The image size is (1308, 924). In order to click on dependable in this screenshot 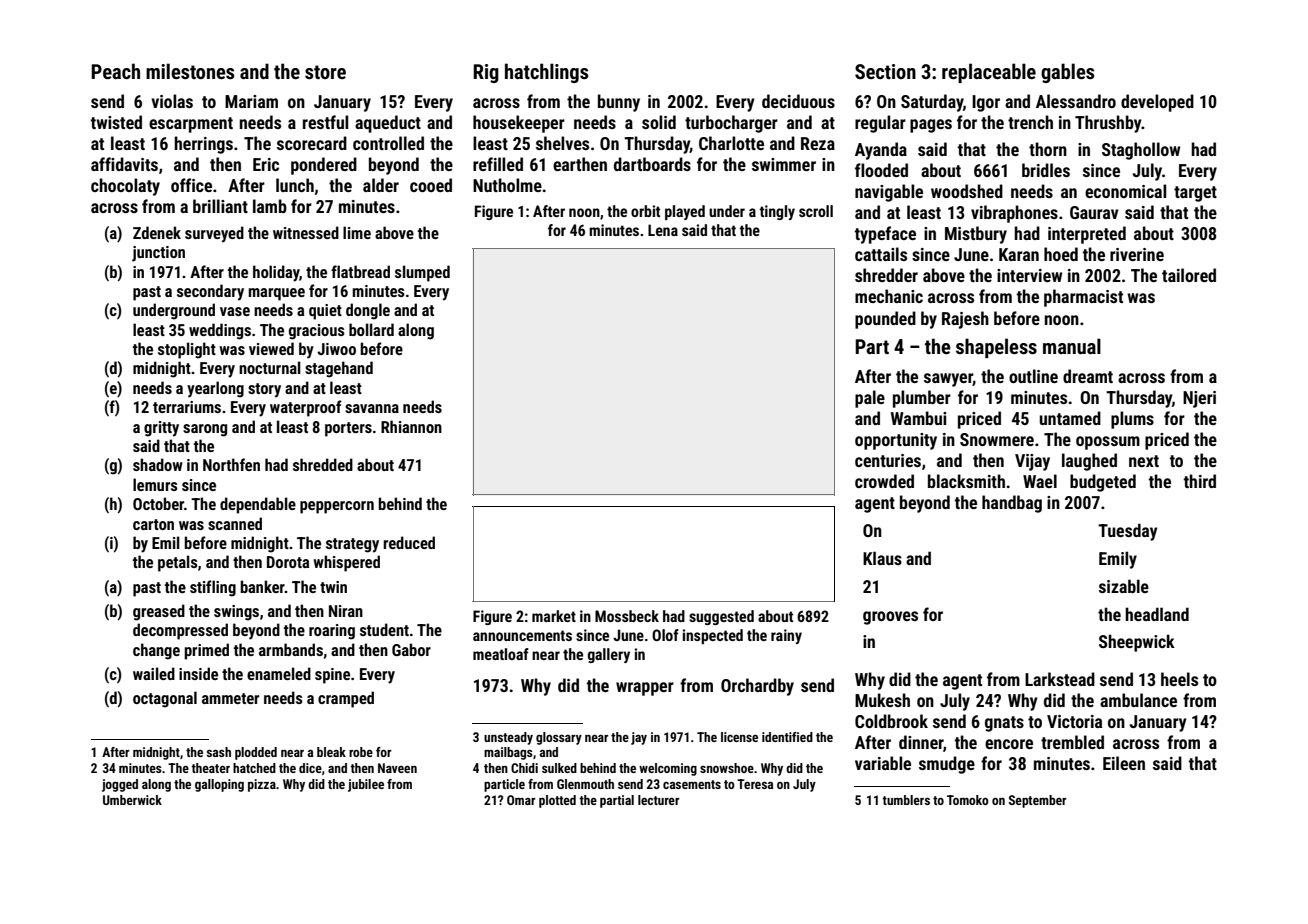, I will do `click(258, 505)`.
